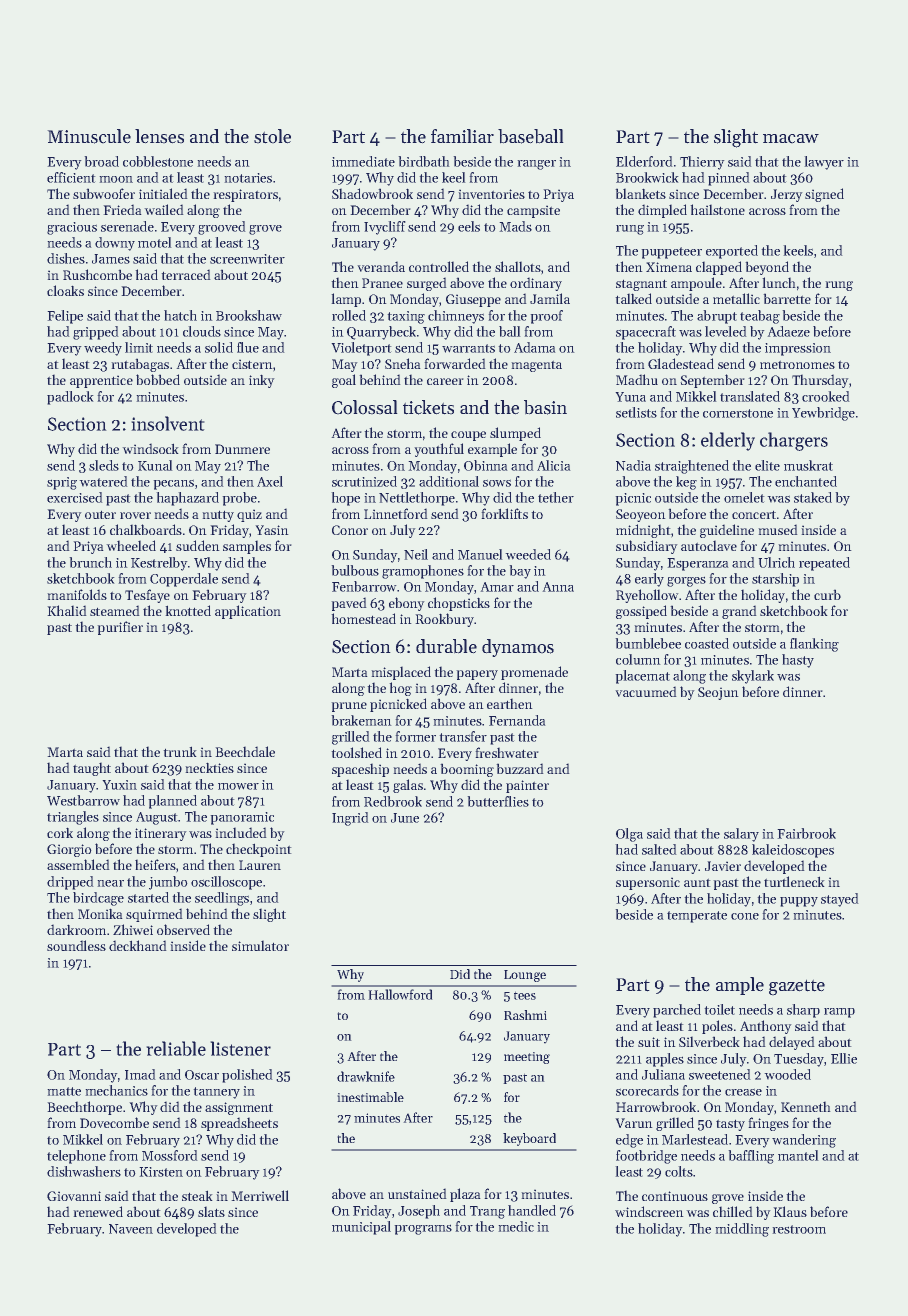 The height and width of the document is (1316, 908). I want to click on edge, so click(629, 1141).
